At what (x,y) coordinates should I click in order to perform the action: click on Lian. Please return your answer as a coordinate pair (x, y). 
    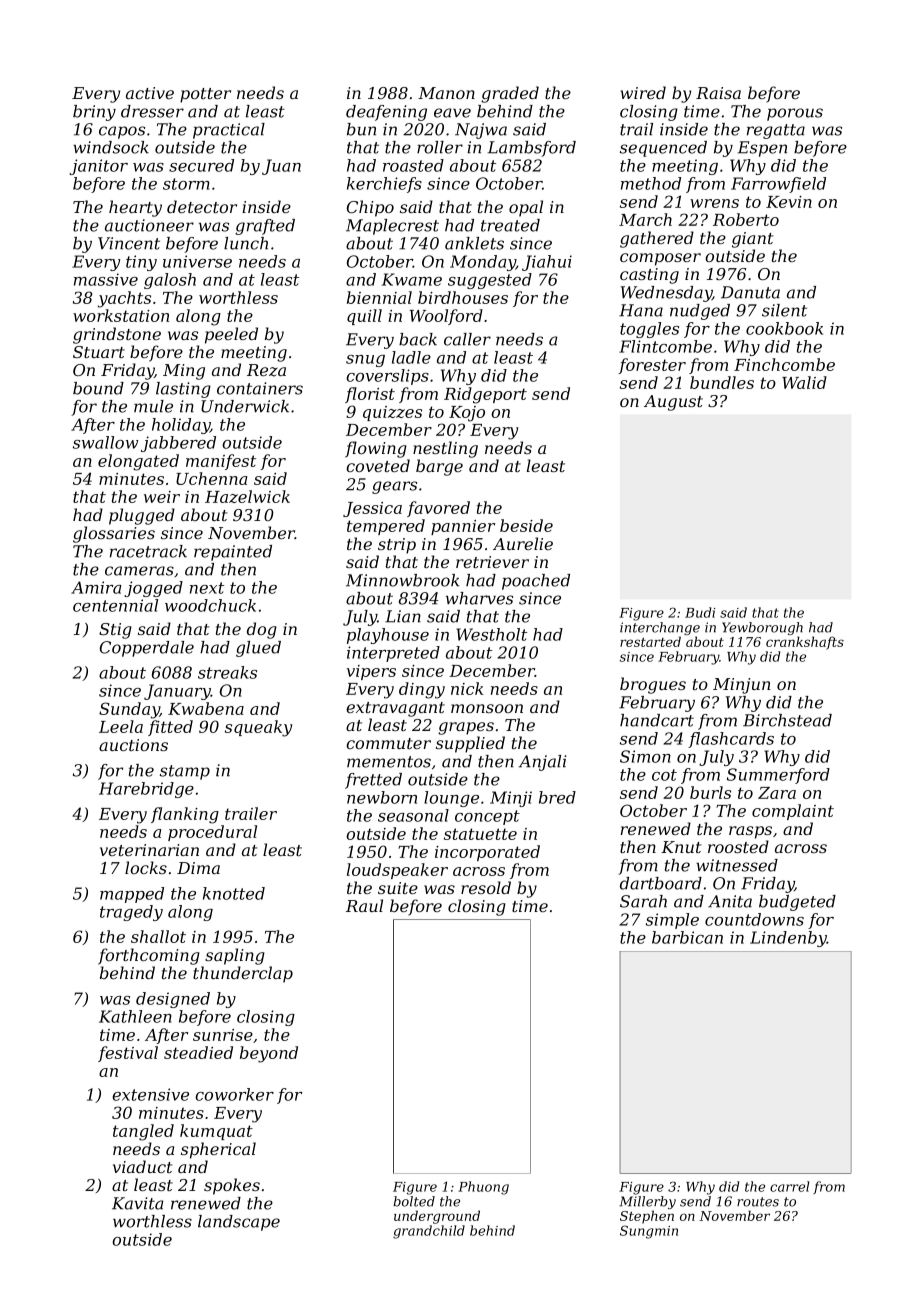
    Looking at the image, I should click on (403, 616).
